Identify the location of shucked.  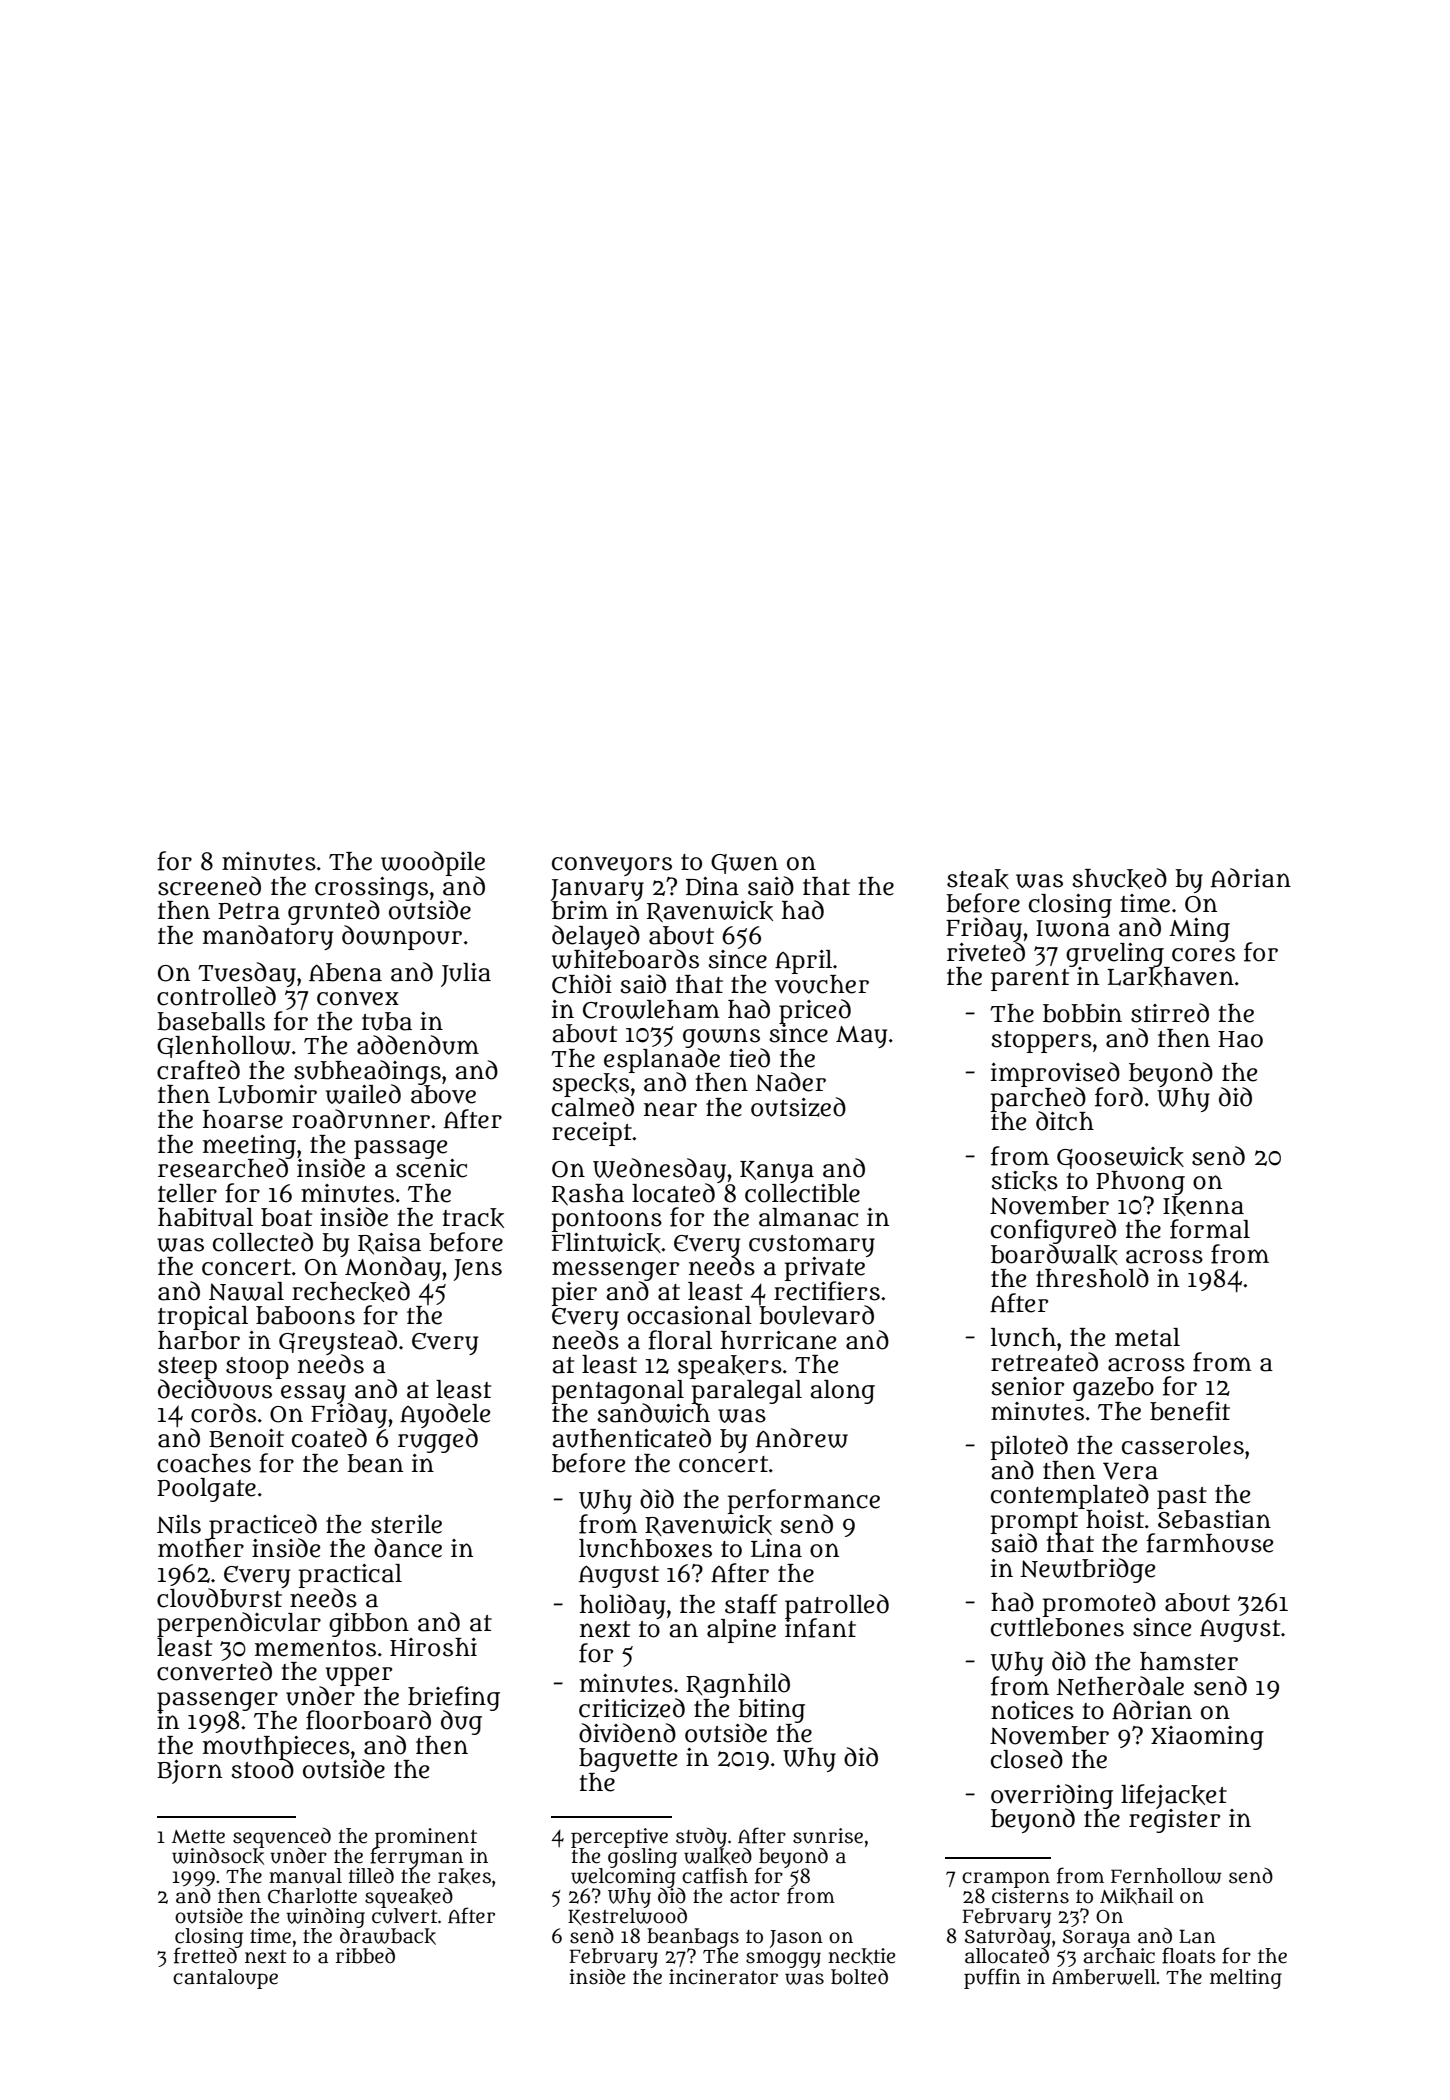
(1119, 878).
